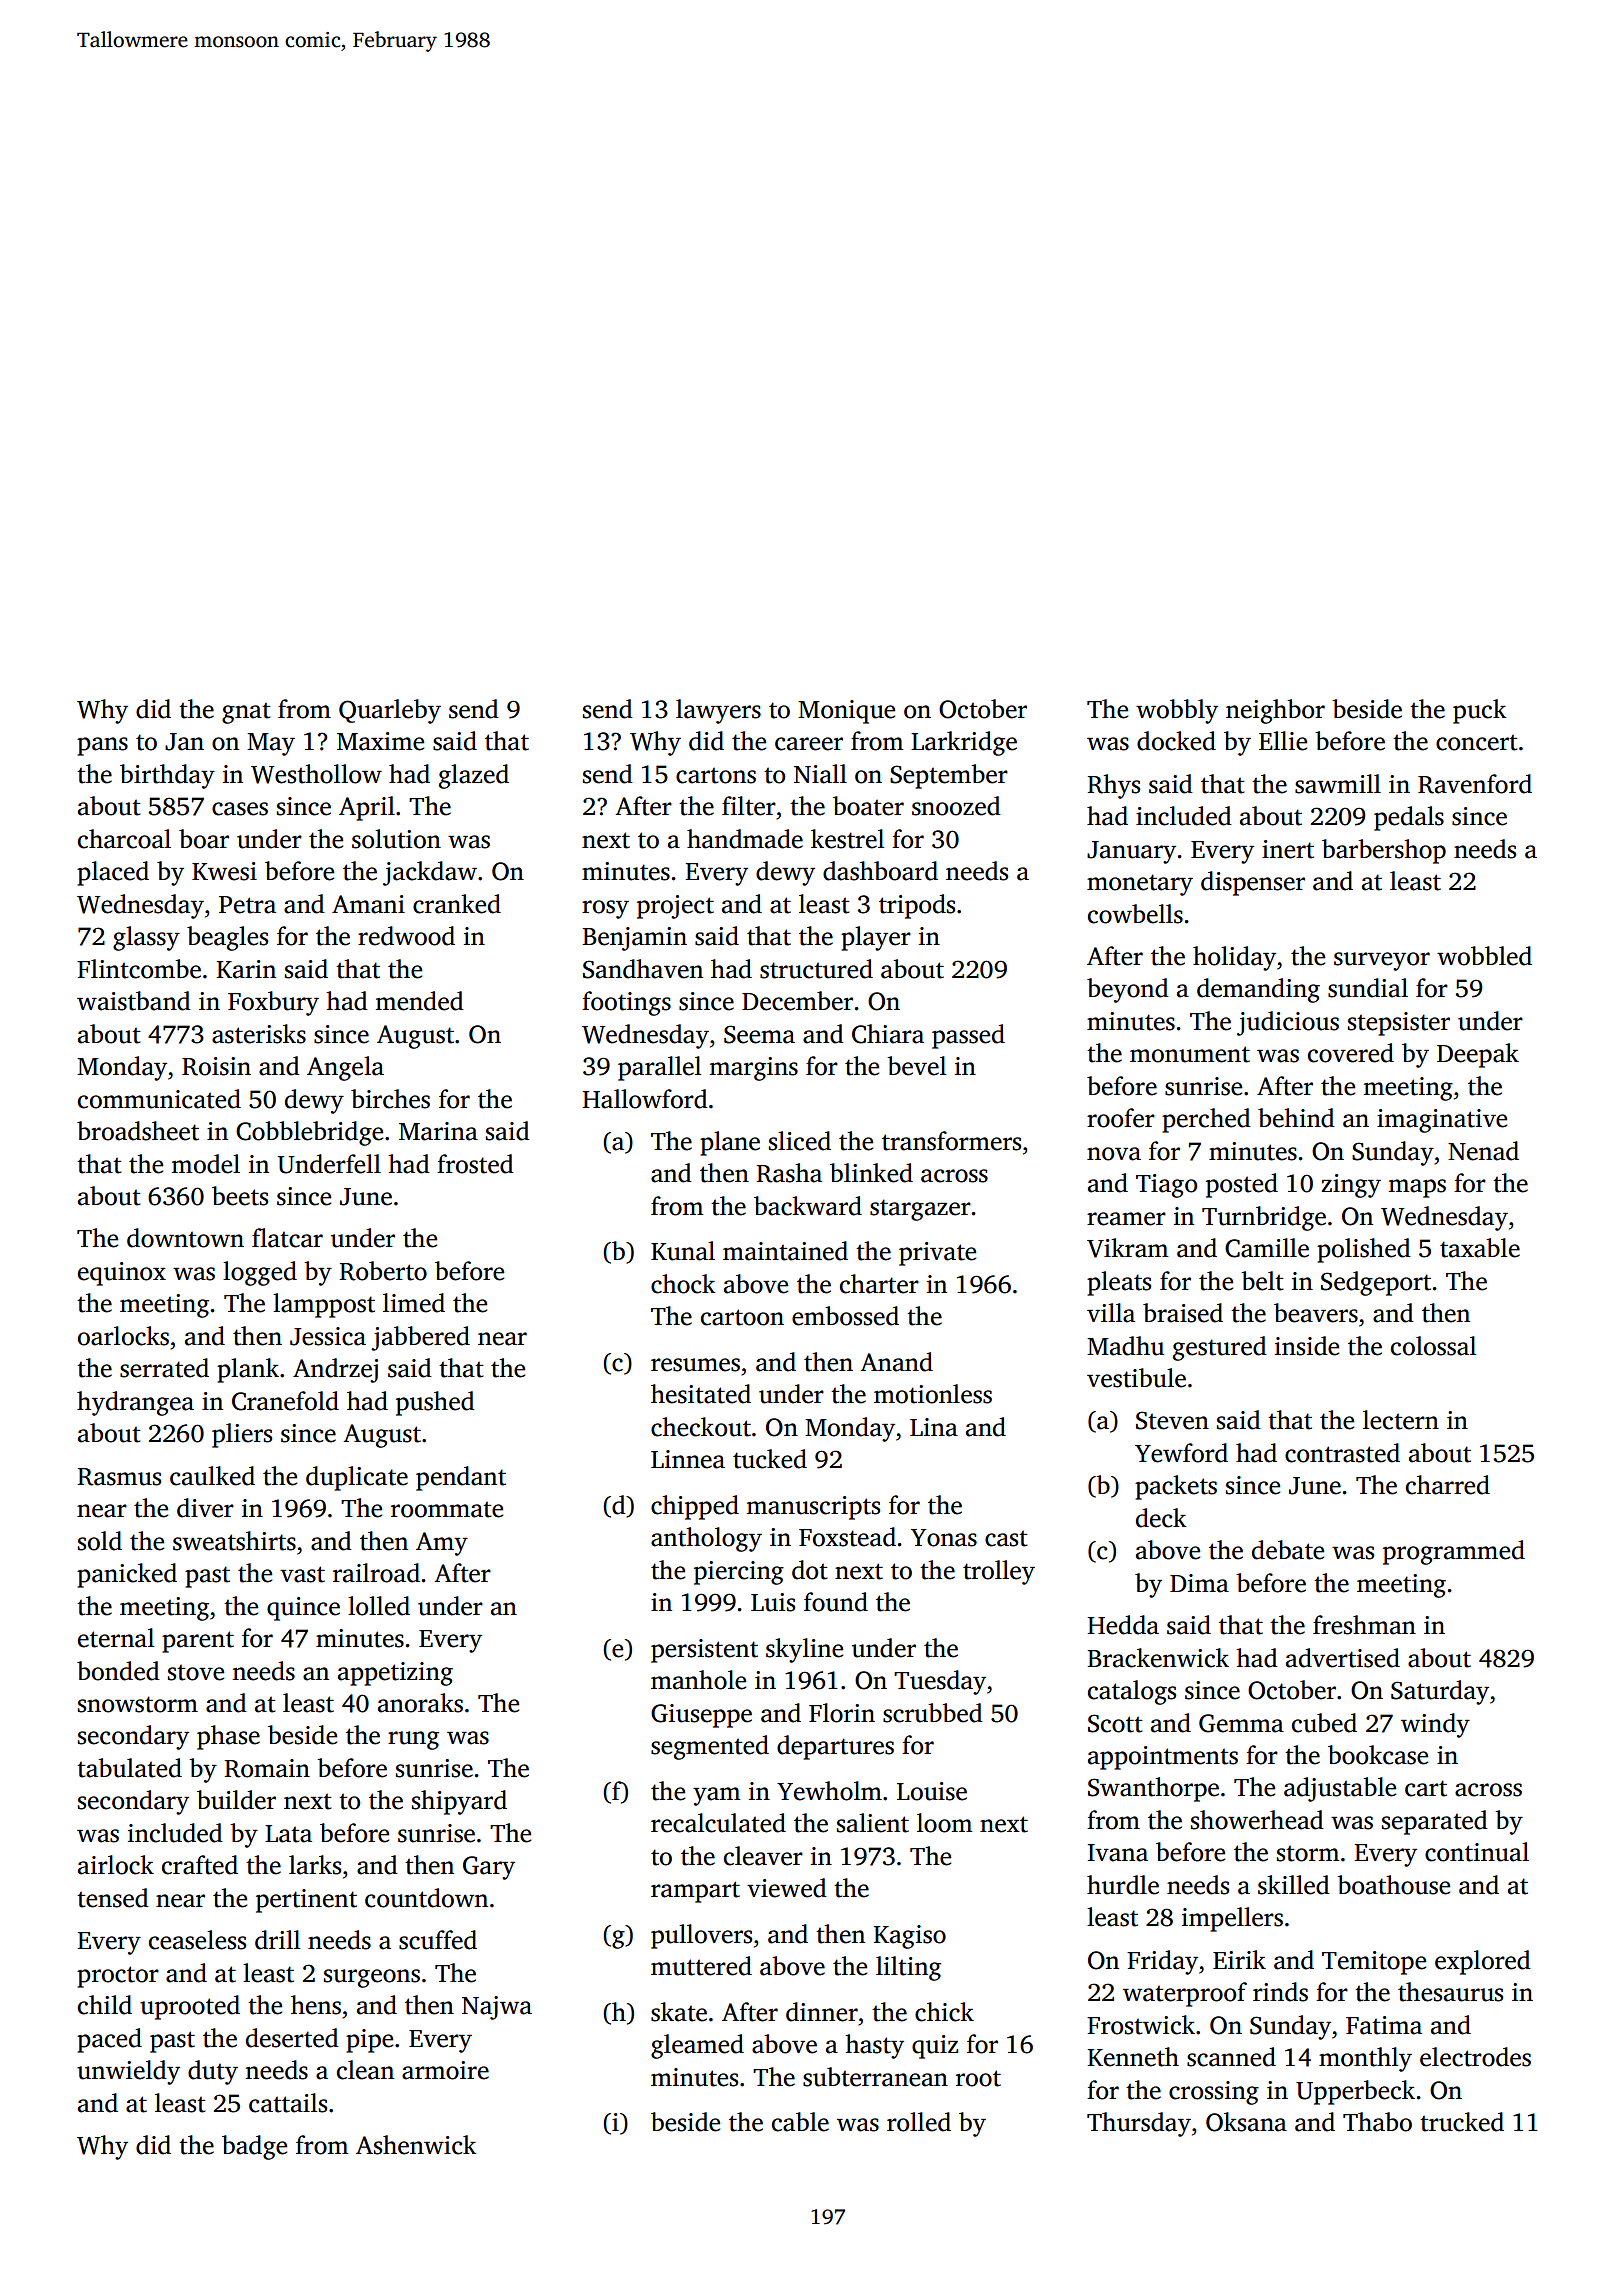 The image size is (1620, 2292). What do you see at coordinates (945, 1823) in the screenshot?
I see `loom` at bounding box center [945, 1823].
